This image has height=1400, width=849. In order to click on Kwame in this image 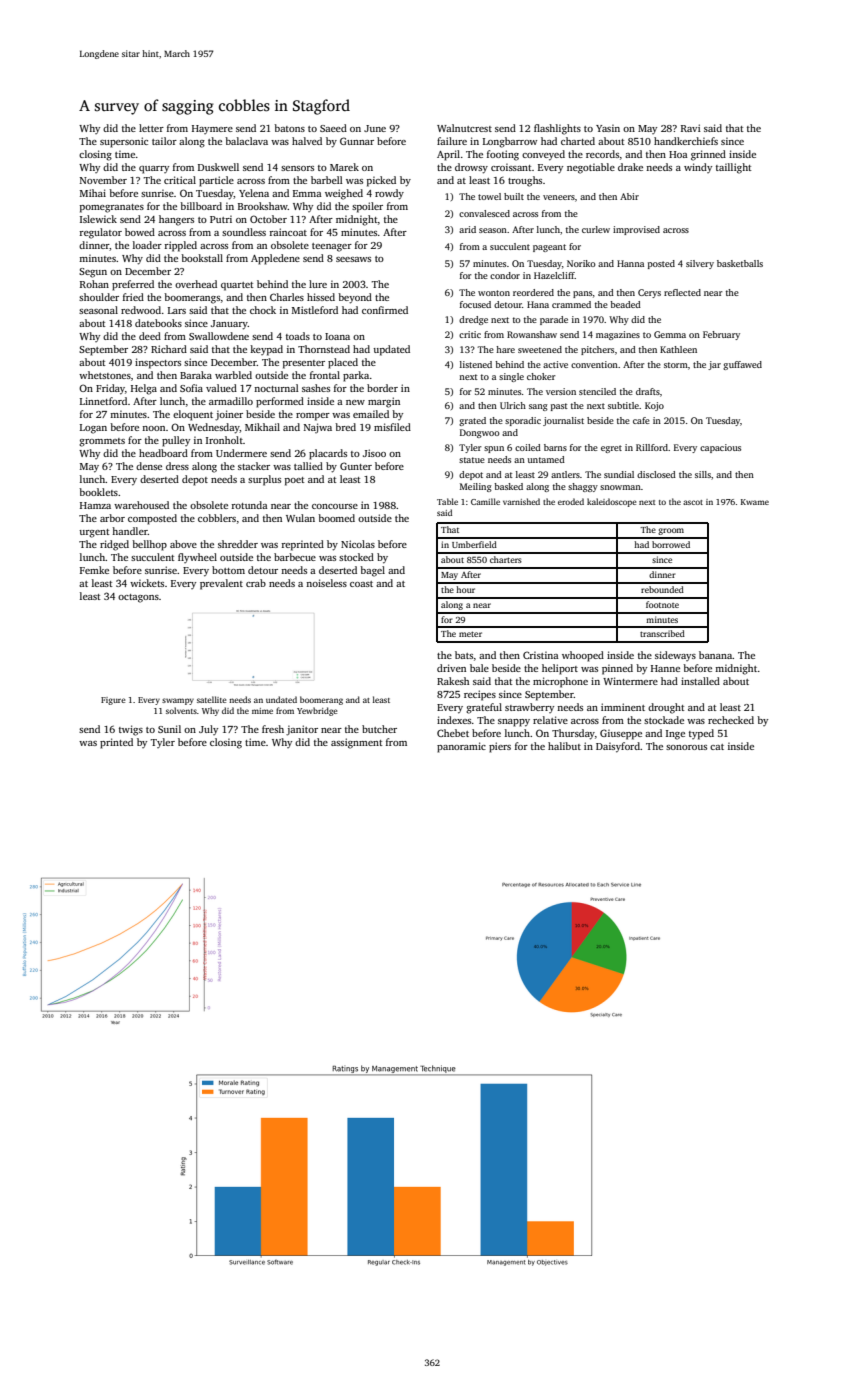, I will do `click(755, 502)`.
